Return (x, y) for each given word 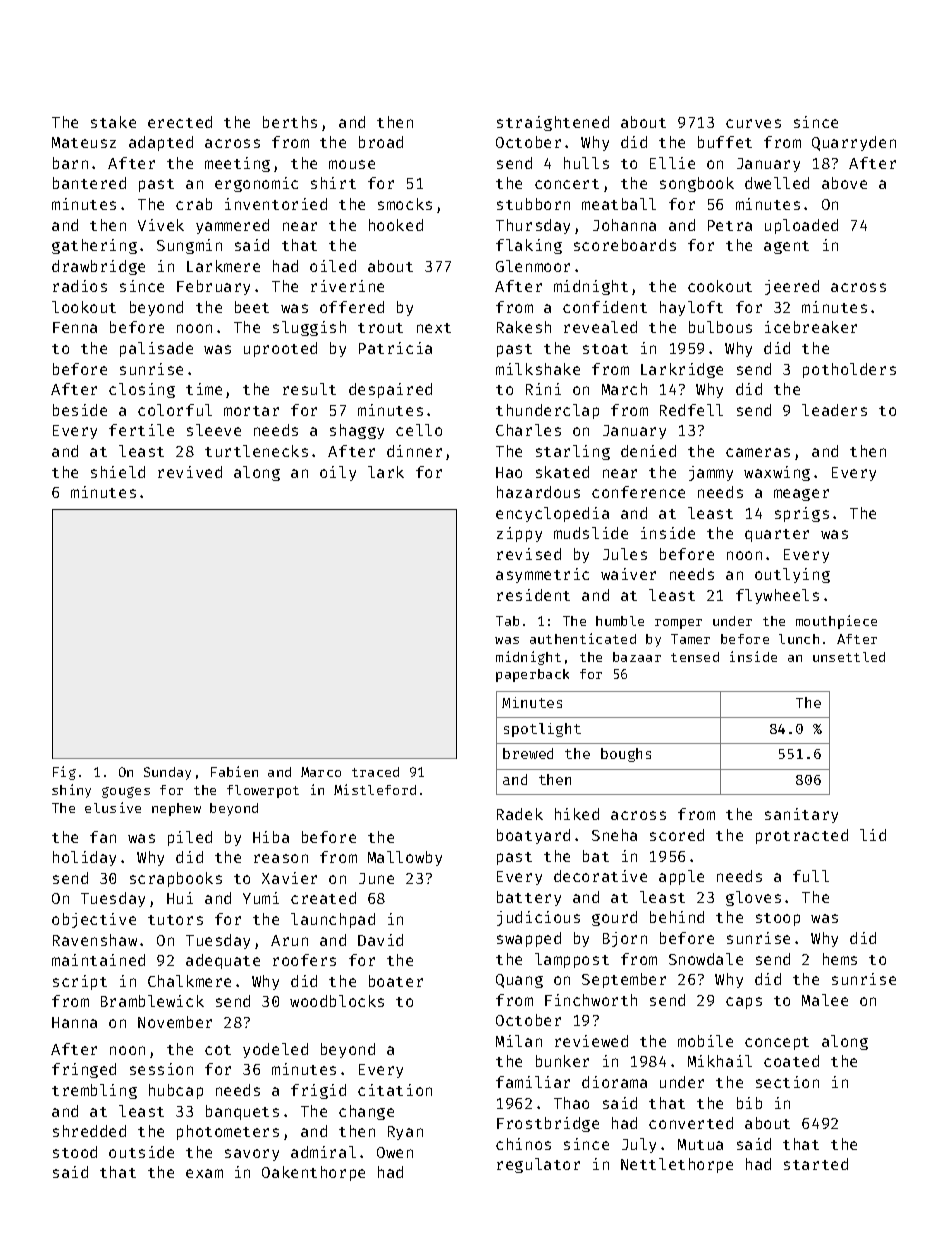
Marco (321, 772)
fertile (141, 430)
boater (396, 981)
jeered (792, 287)
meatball (619, 204)
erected (180, 122)
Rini (543, 389)
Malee (825, 1000)
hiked (577, 814)
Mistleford (375, 789)
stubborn (533, 204)
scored (677, 835)
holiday (84, 858)
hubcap (176, 1091)
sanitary (801, 815)
